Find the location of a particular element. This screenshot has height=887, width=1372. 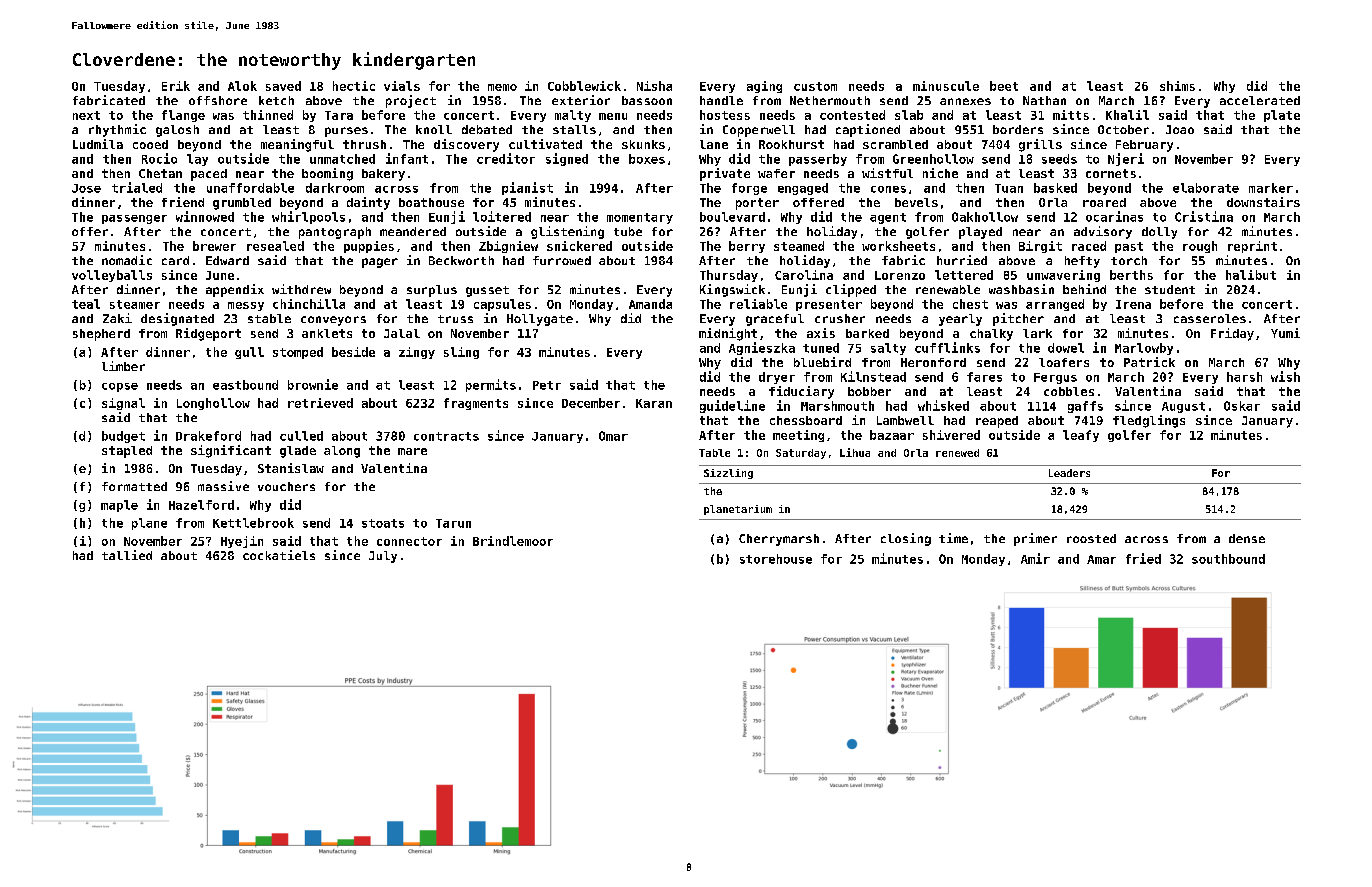

reprint is located at coordinates (1252, 247).
